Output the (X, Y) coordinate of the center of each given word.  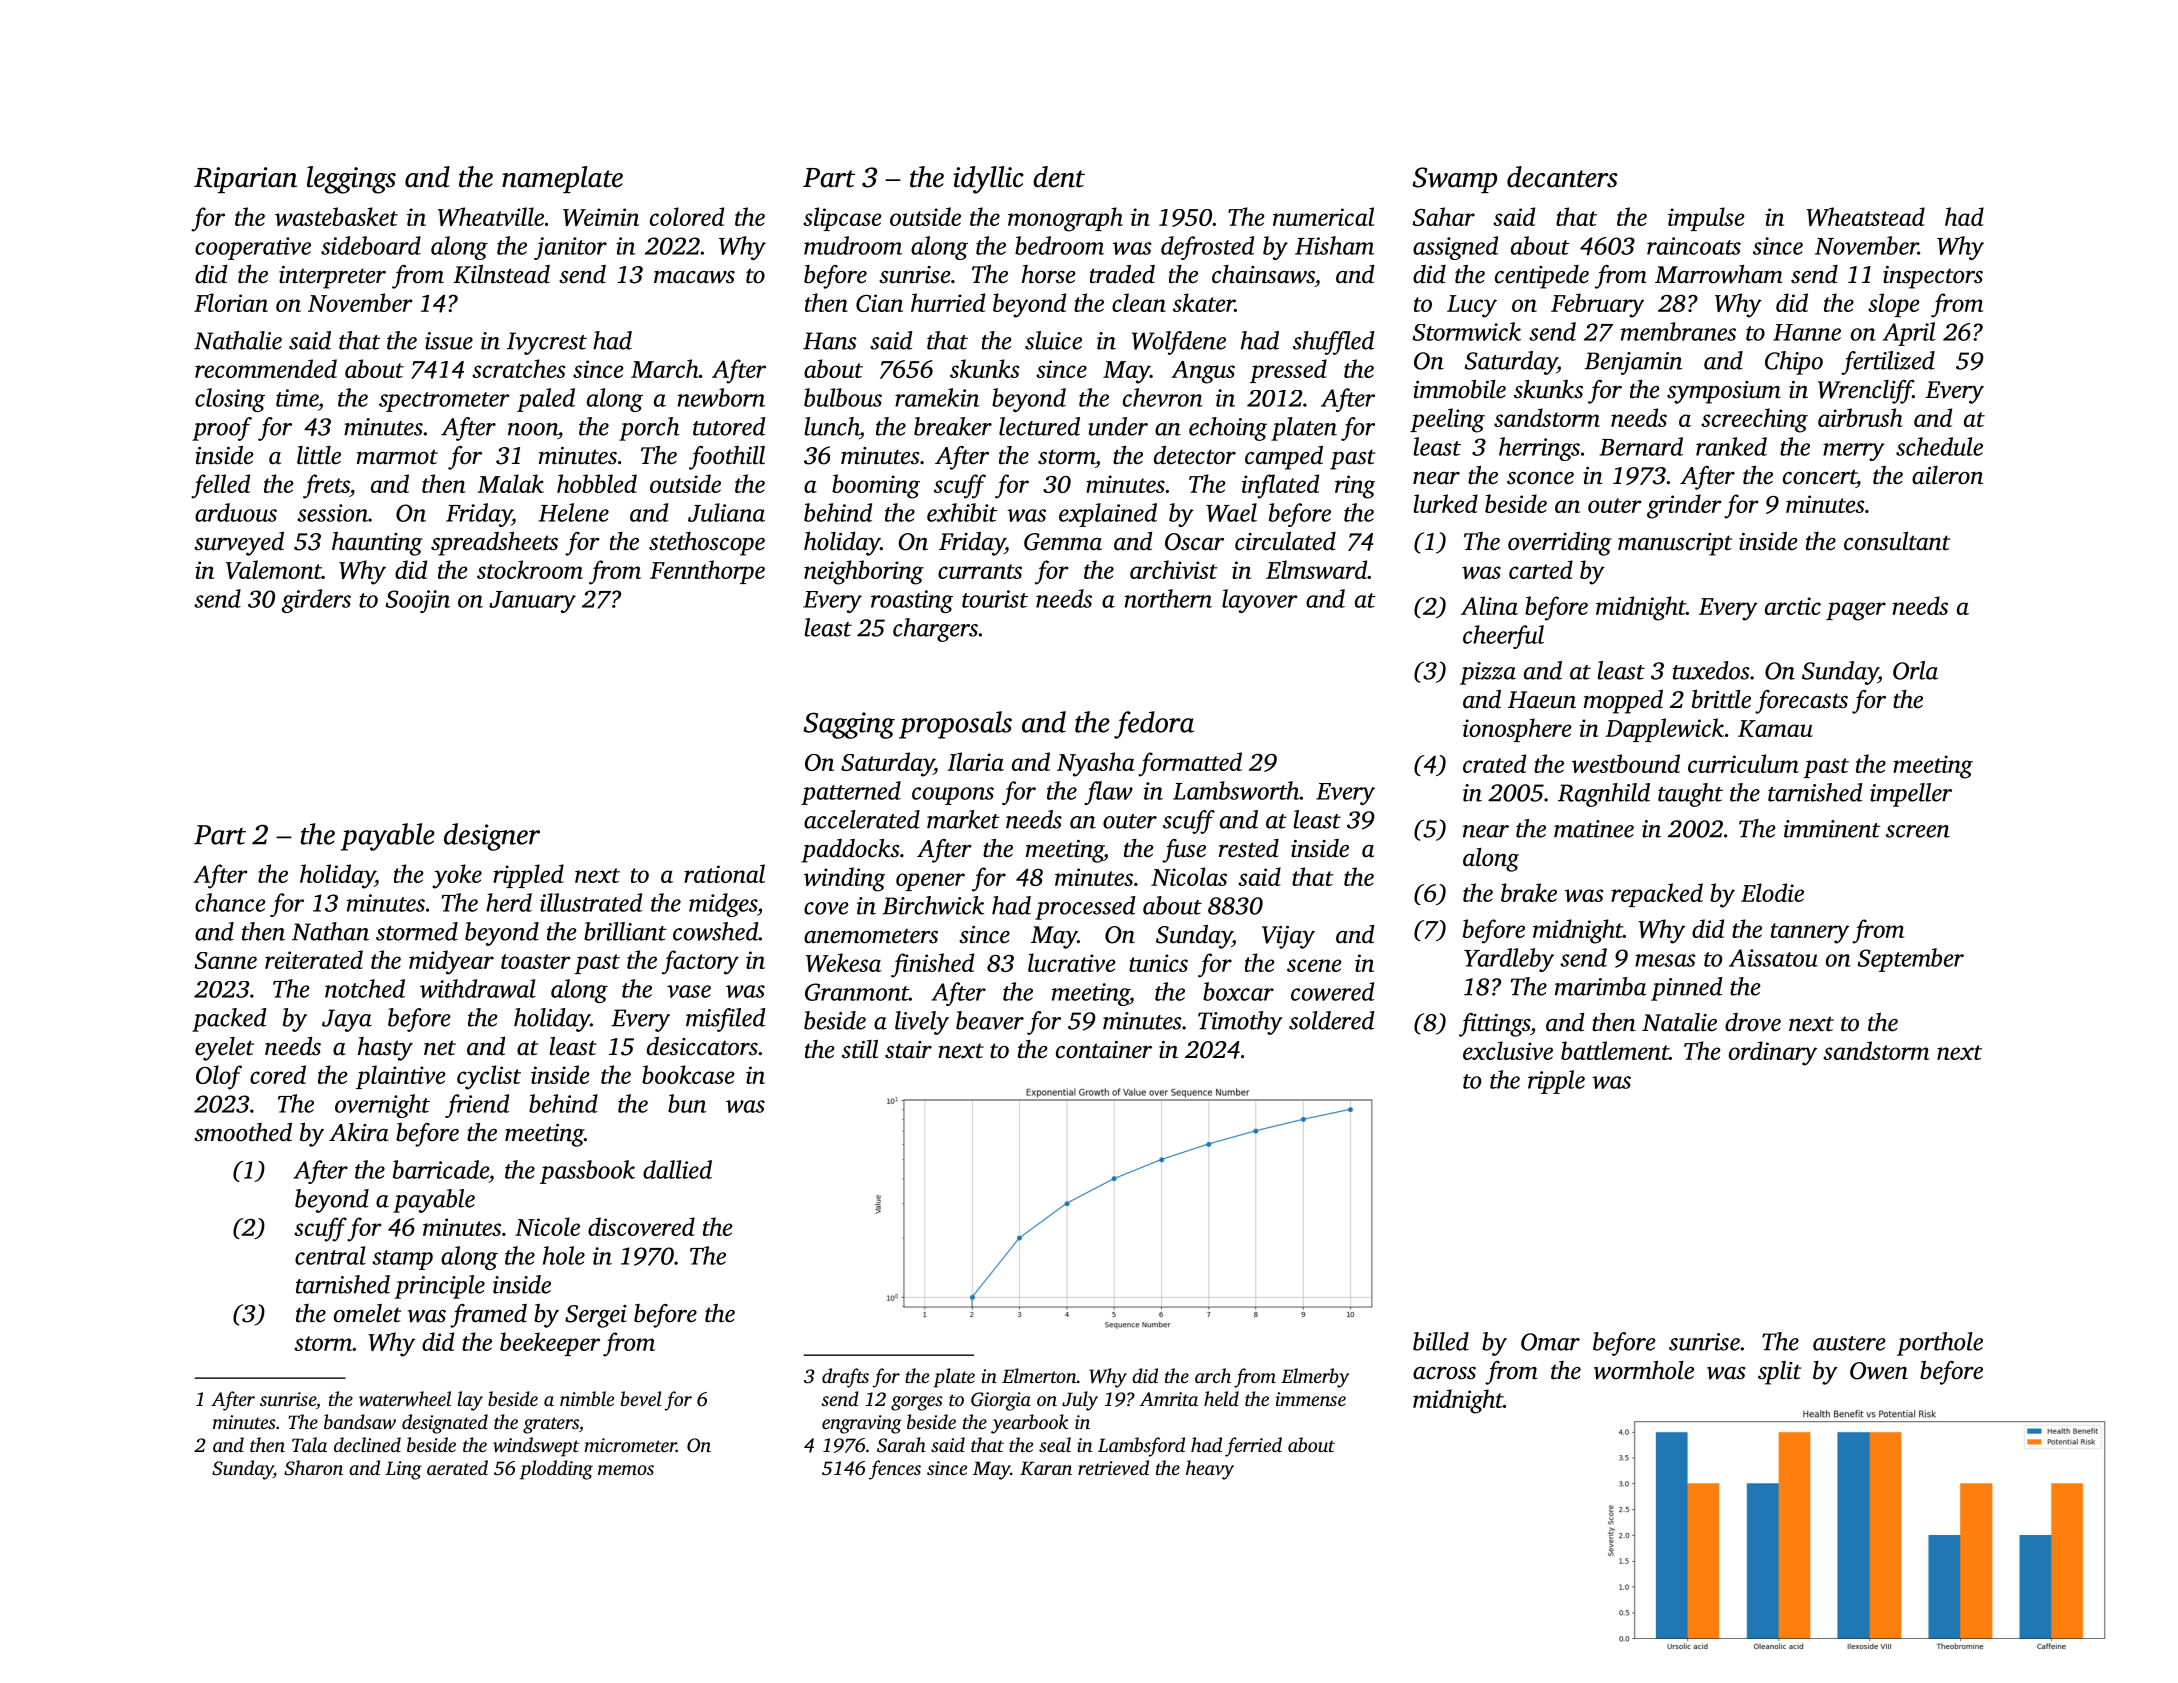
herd (509, 902)
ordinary (1773, 1053)
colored (687, 216)
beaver (990, 1020)
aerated (457, 1467)
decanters (1562, 177)
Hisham (1334, 245)
